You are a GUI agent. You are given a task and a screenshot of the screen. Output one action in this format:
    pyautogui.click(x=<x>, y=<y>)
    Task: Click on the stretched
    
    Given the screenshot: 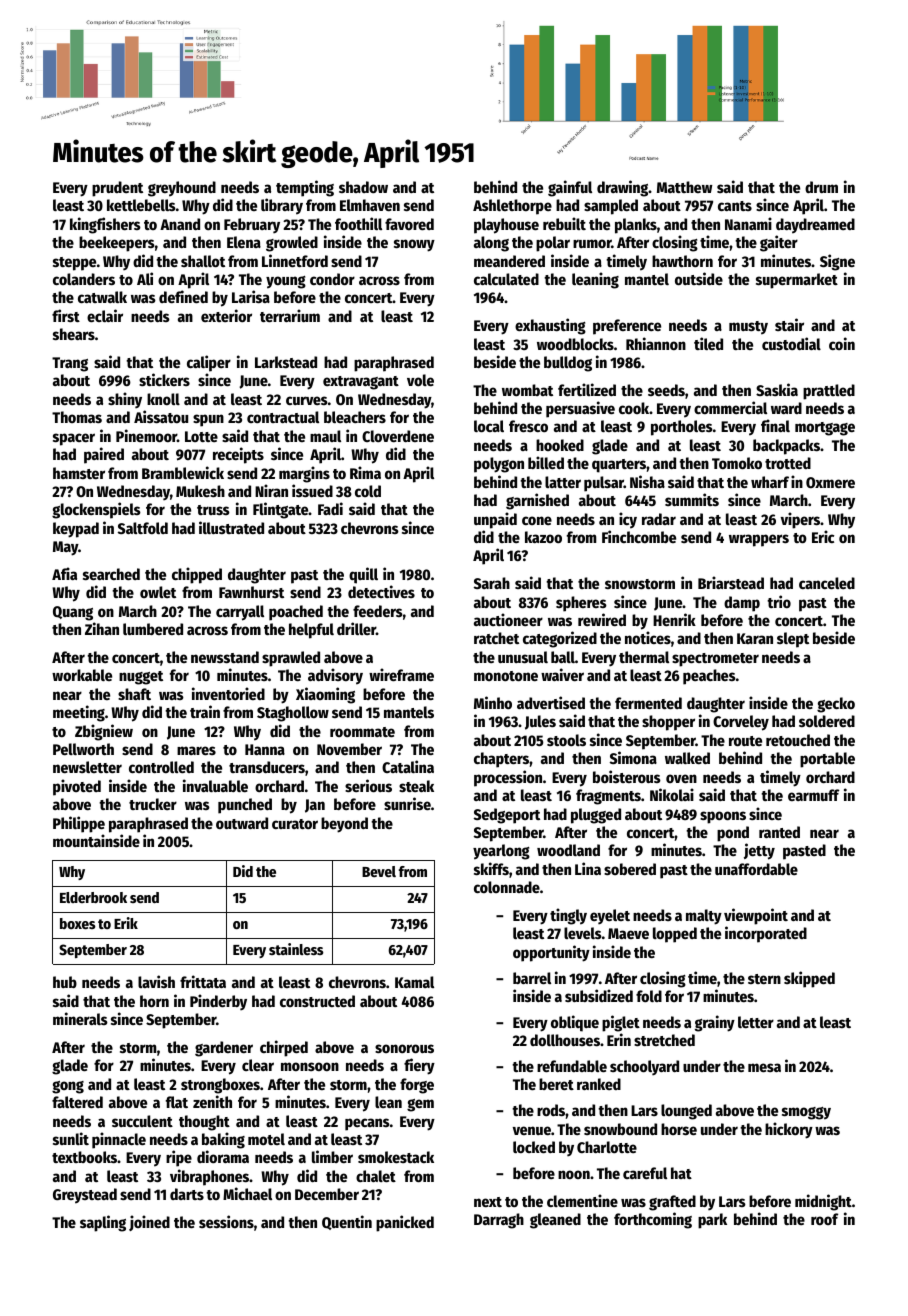 What is the action you would take?
    pyautogui.click(x=664, y=1040)
